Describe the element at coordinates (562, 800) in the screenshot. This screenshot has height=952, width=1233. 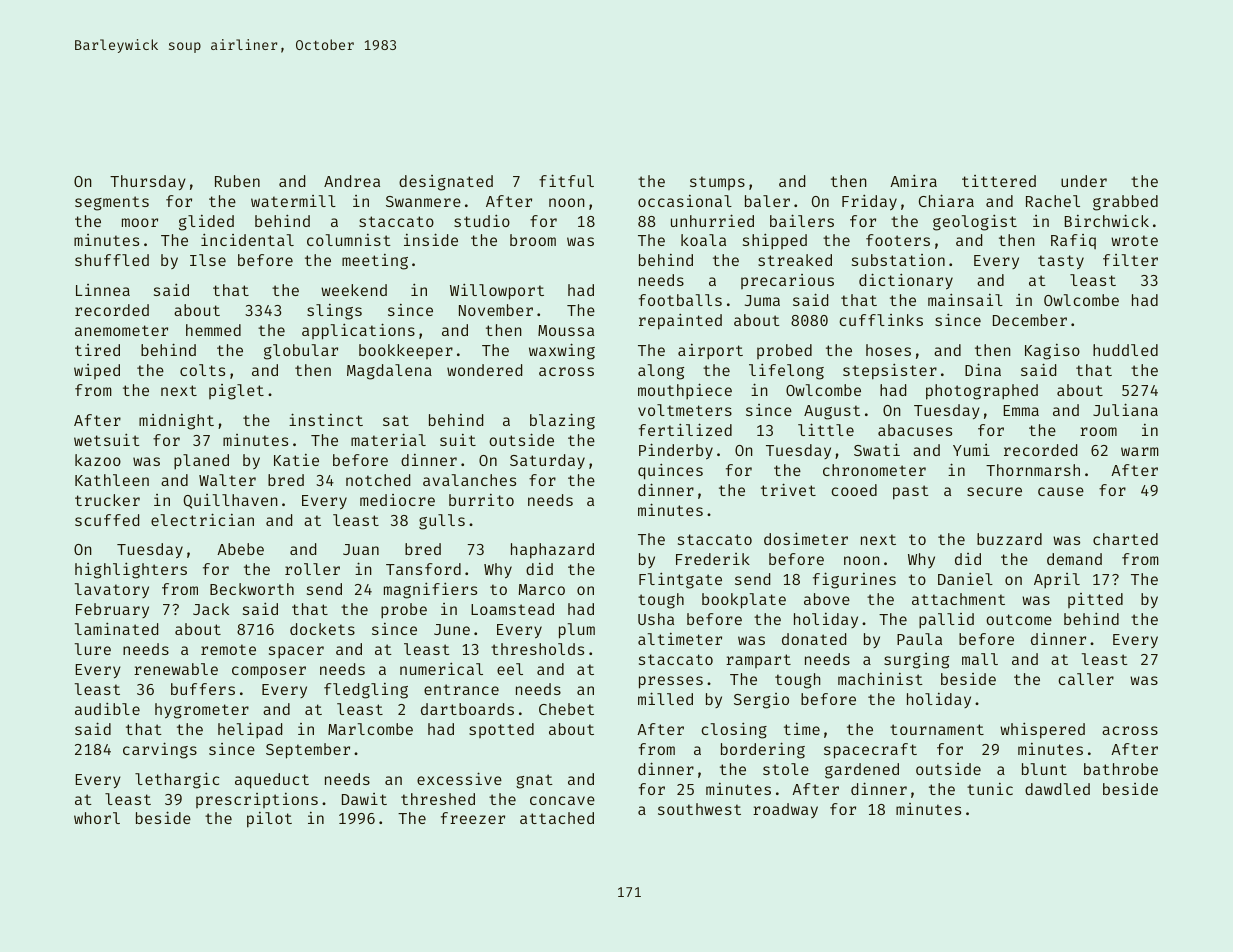
I see `concave` at that location.
